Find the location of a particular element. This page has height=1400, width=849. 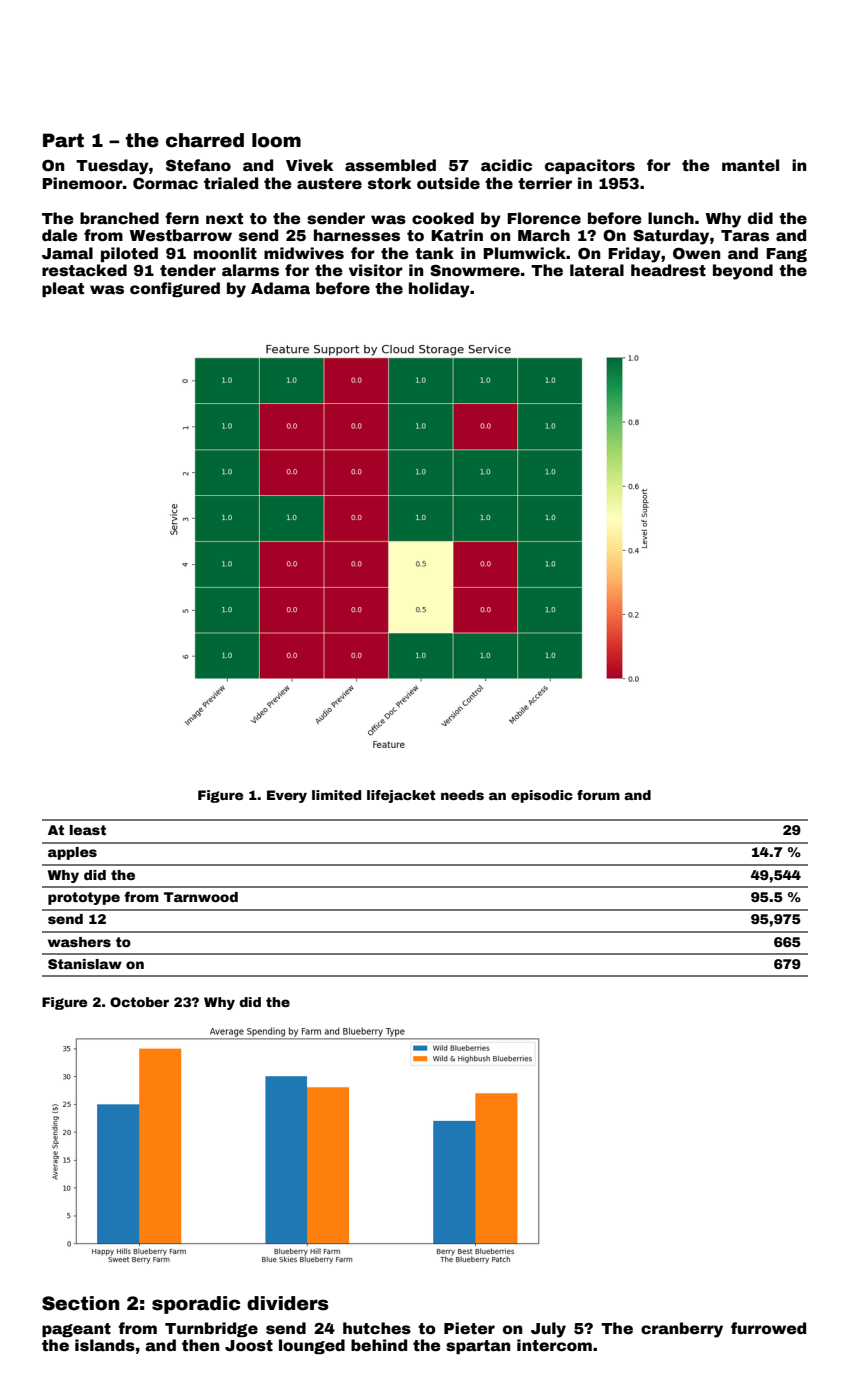

pleat is located at coordinates (63, 289).
